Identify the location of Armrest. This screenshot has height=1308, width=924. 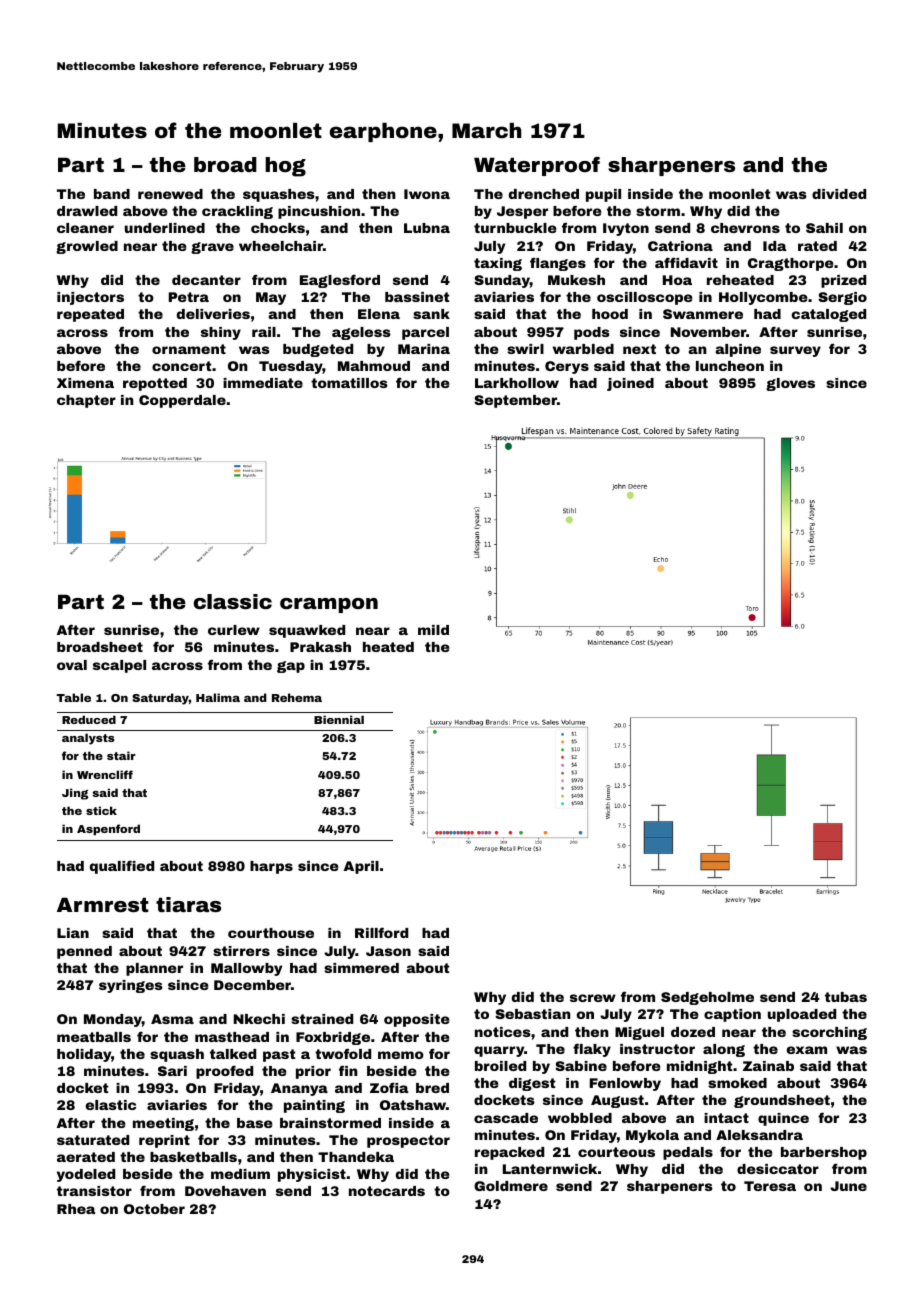
(103, 904).
